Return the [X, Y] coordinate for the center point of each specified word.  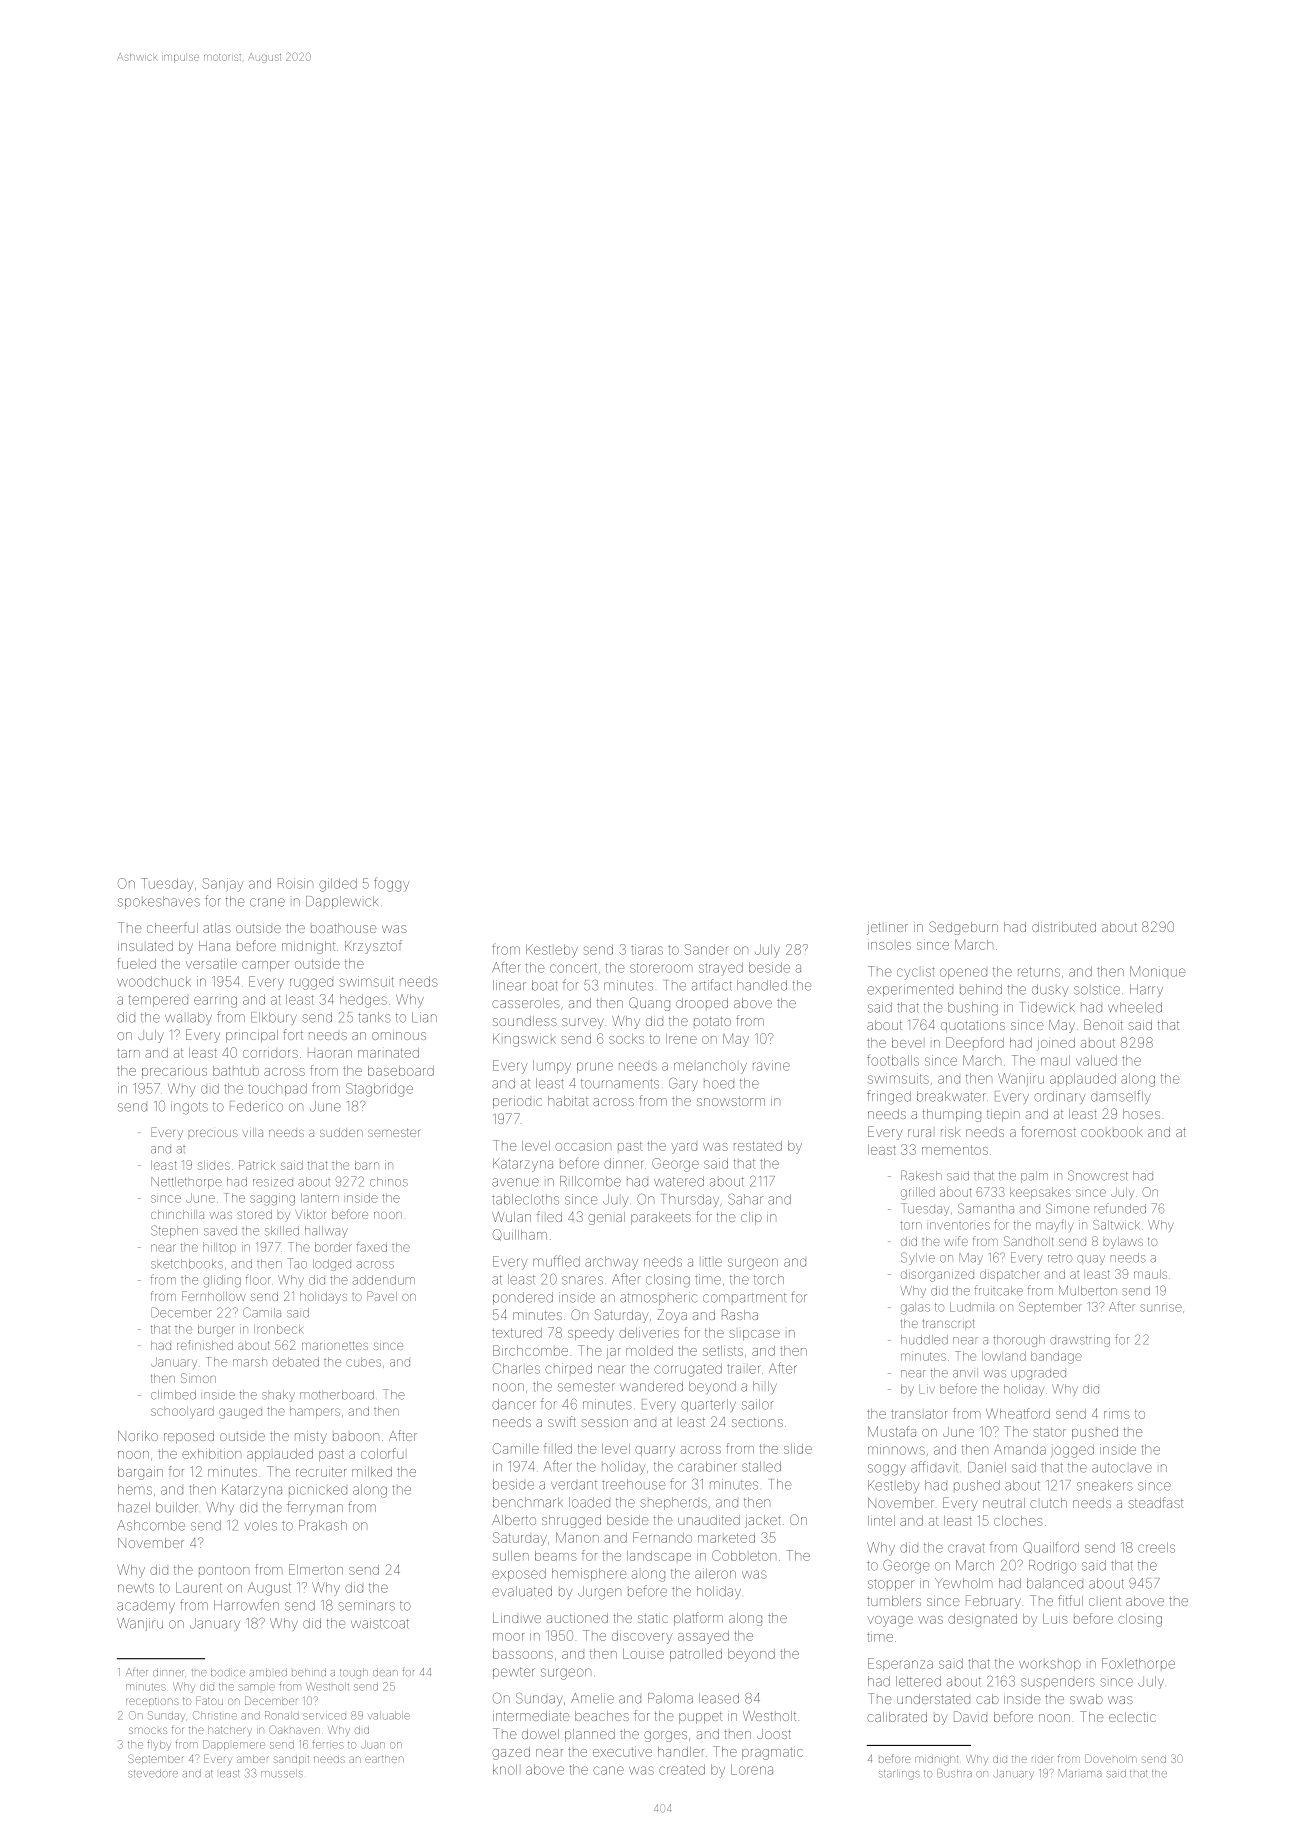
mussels [282, 1773]
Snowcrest [1098, 1175]
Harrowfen [246, 1605]
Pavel [382, 1296]
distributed [1064, 927]
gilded [338, 885]
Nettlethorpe [186, 1183]
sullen [511, 1556]
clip [751, 1218]
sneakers [1105, 1485]
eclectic [1132, 1717]
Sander [705, 949]
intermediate [531, 1716]
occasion [583, 1145]
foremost [1048, 1131]
